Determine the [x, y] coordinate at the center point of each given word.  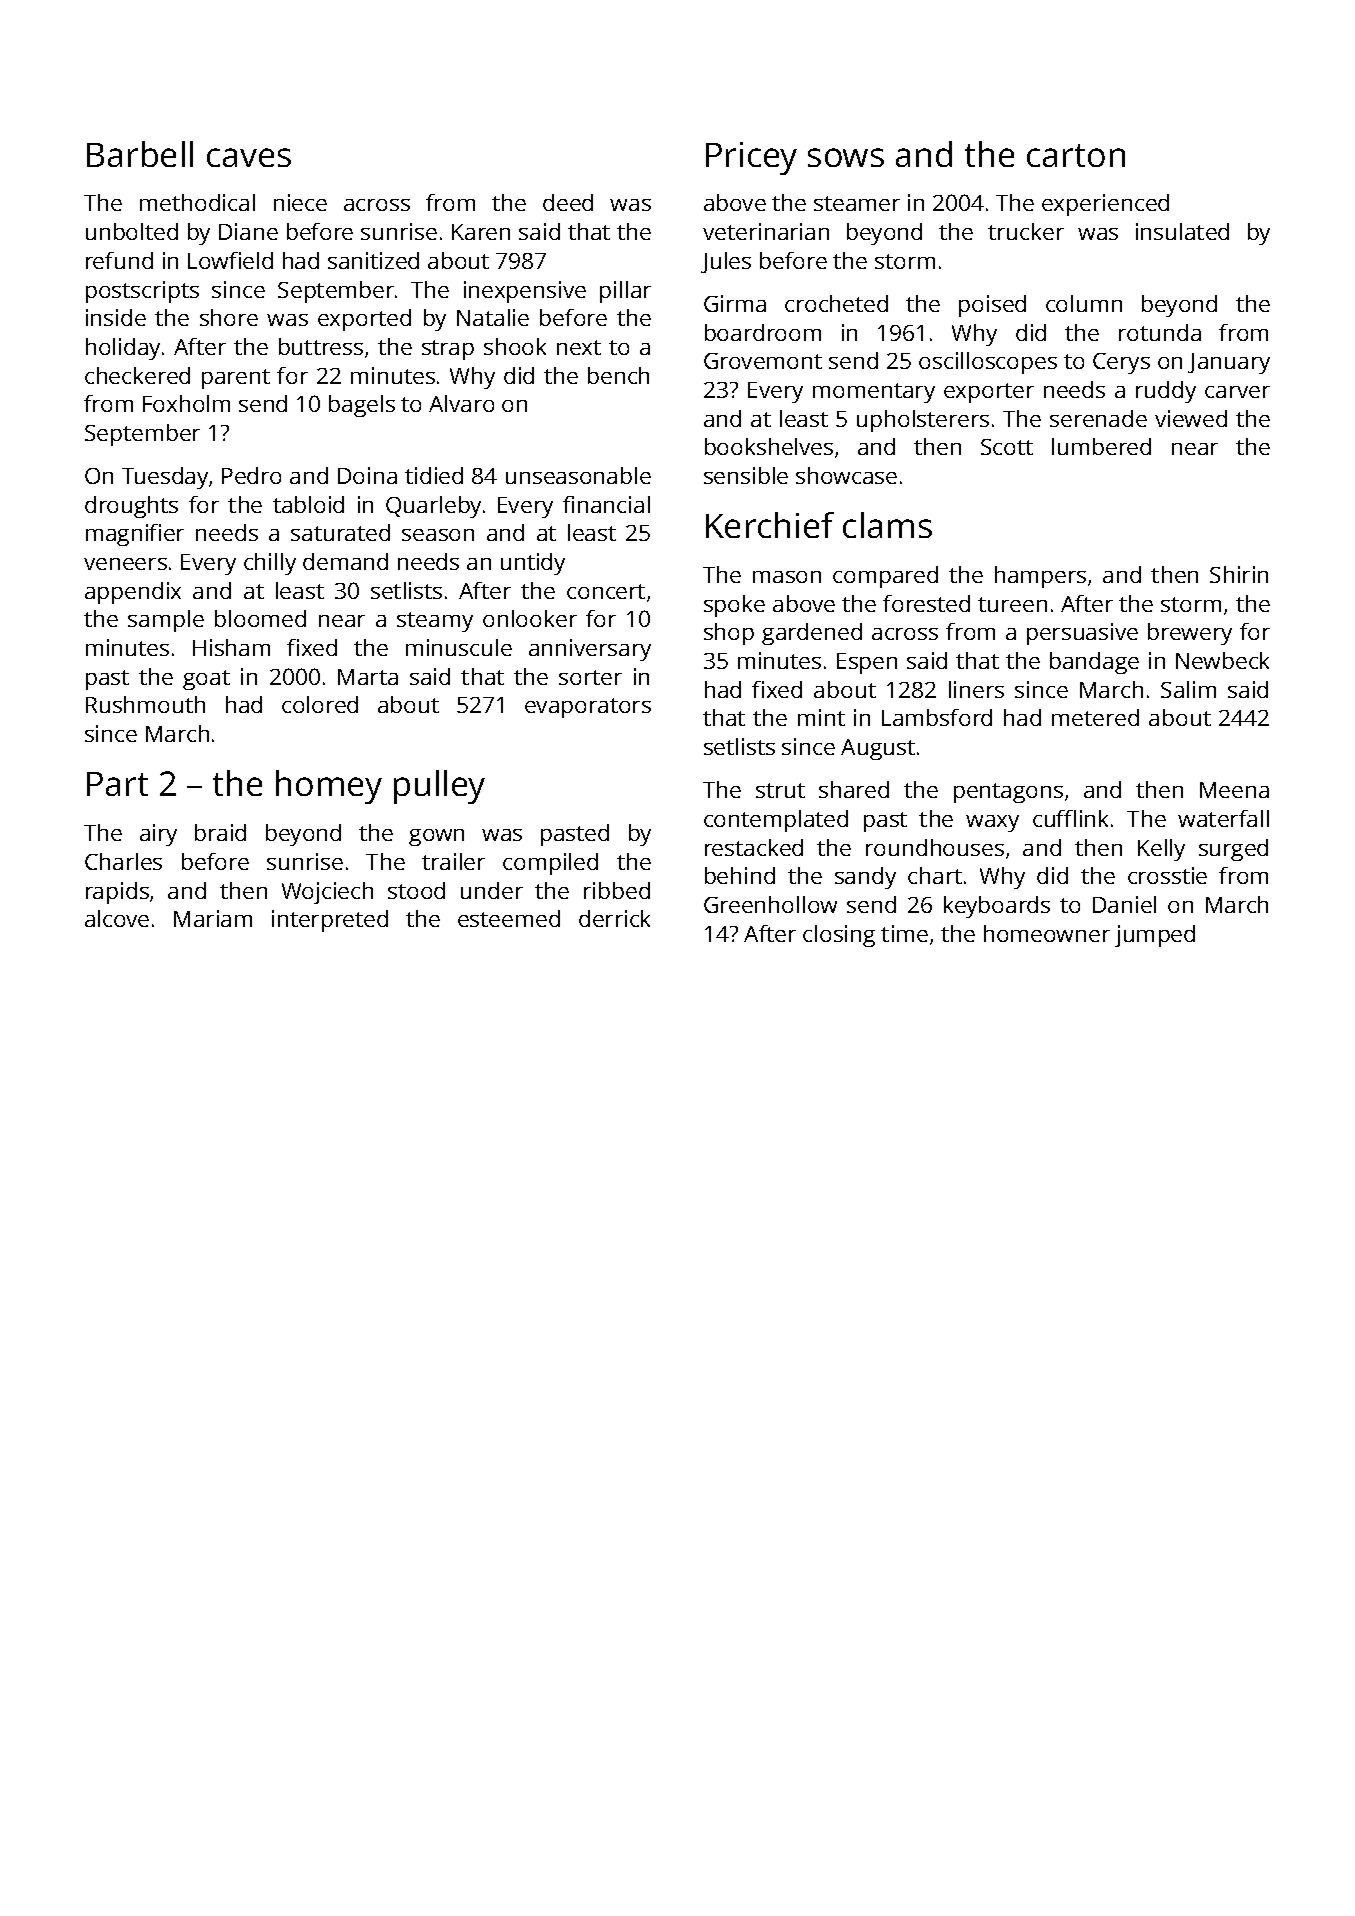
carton [1076, 155]
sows [846, 157]
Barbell [140, 154]
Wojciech [327, 893]
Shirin [1239, 574]
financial [606, 504]
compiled [550, 864]
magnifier [135, 535]
